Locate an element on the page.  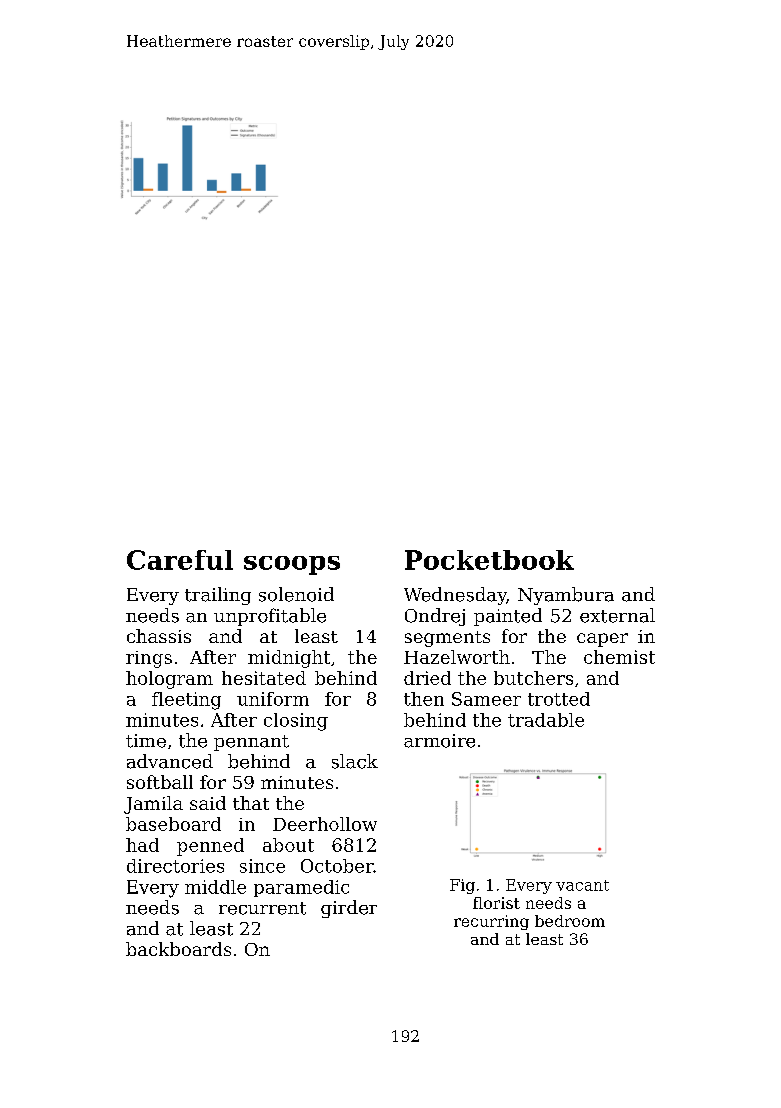
penned is located at coordinates (210, 847).
